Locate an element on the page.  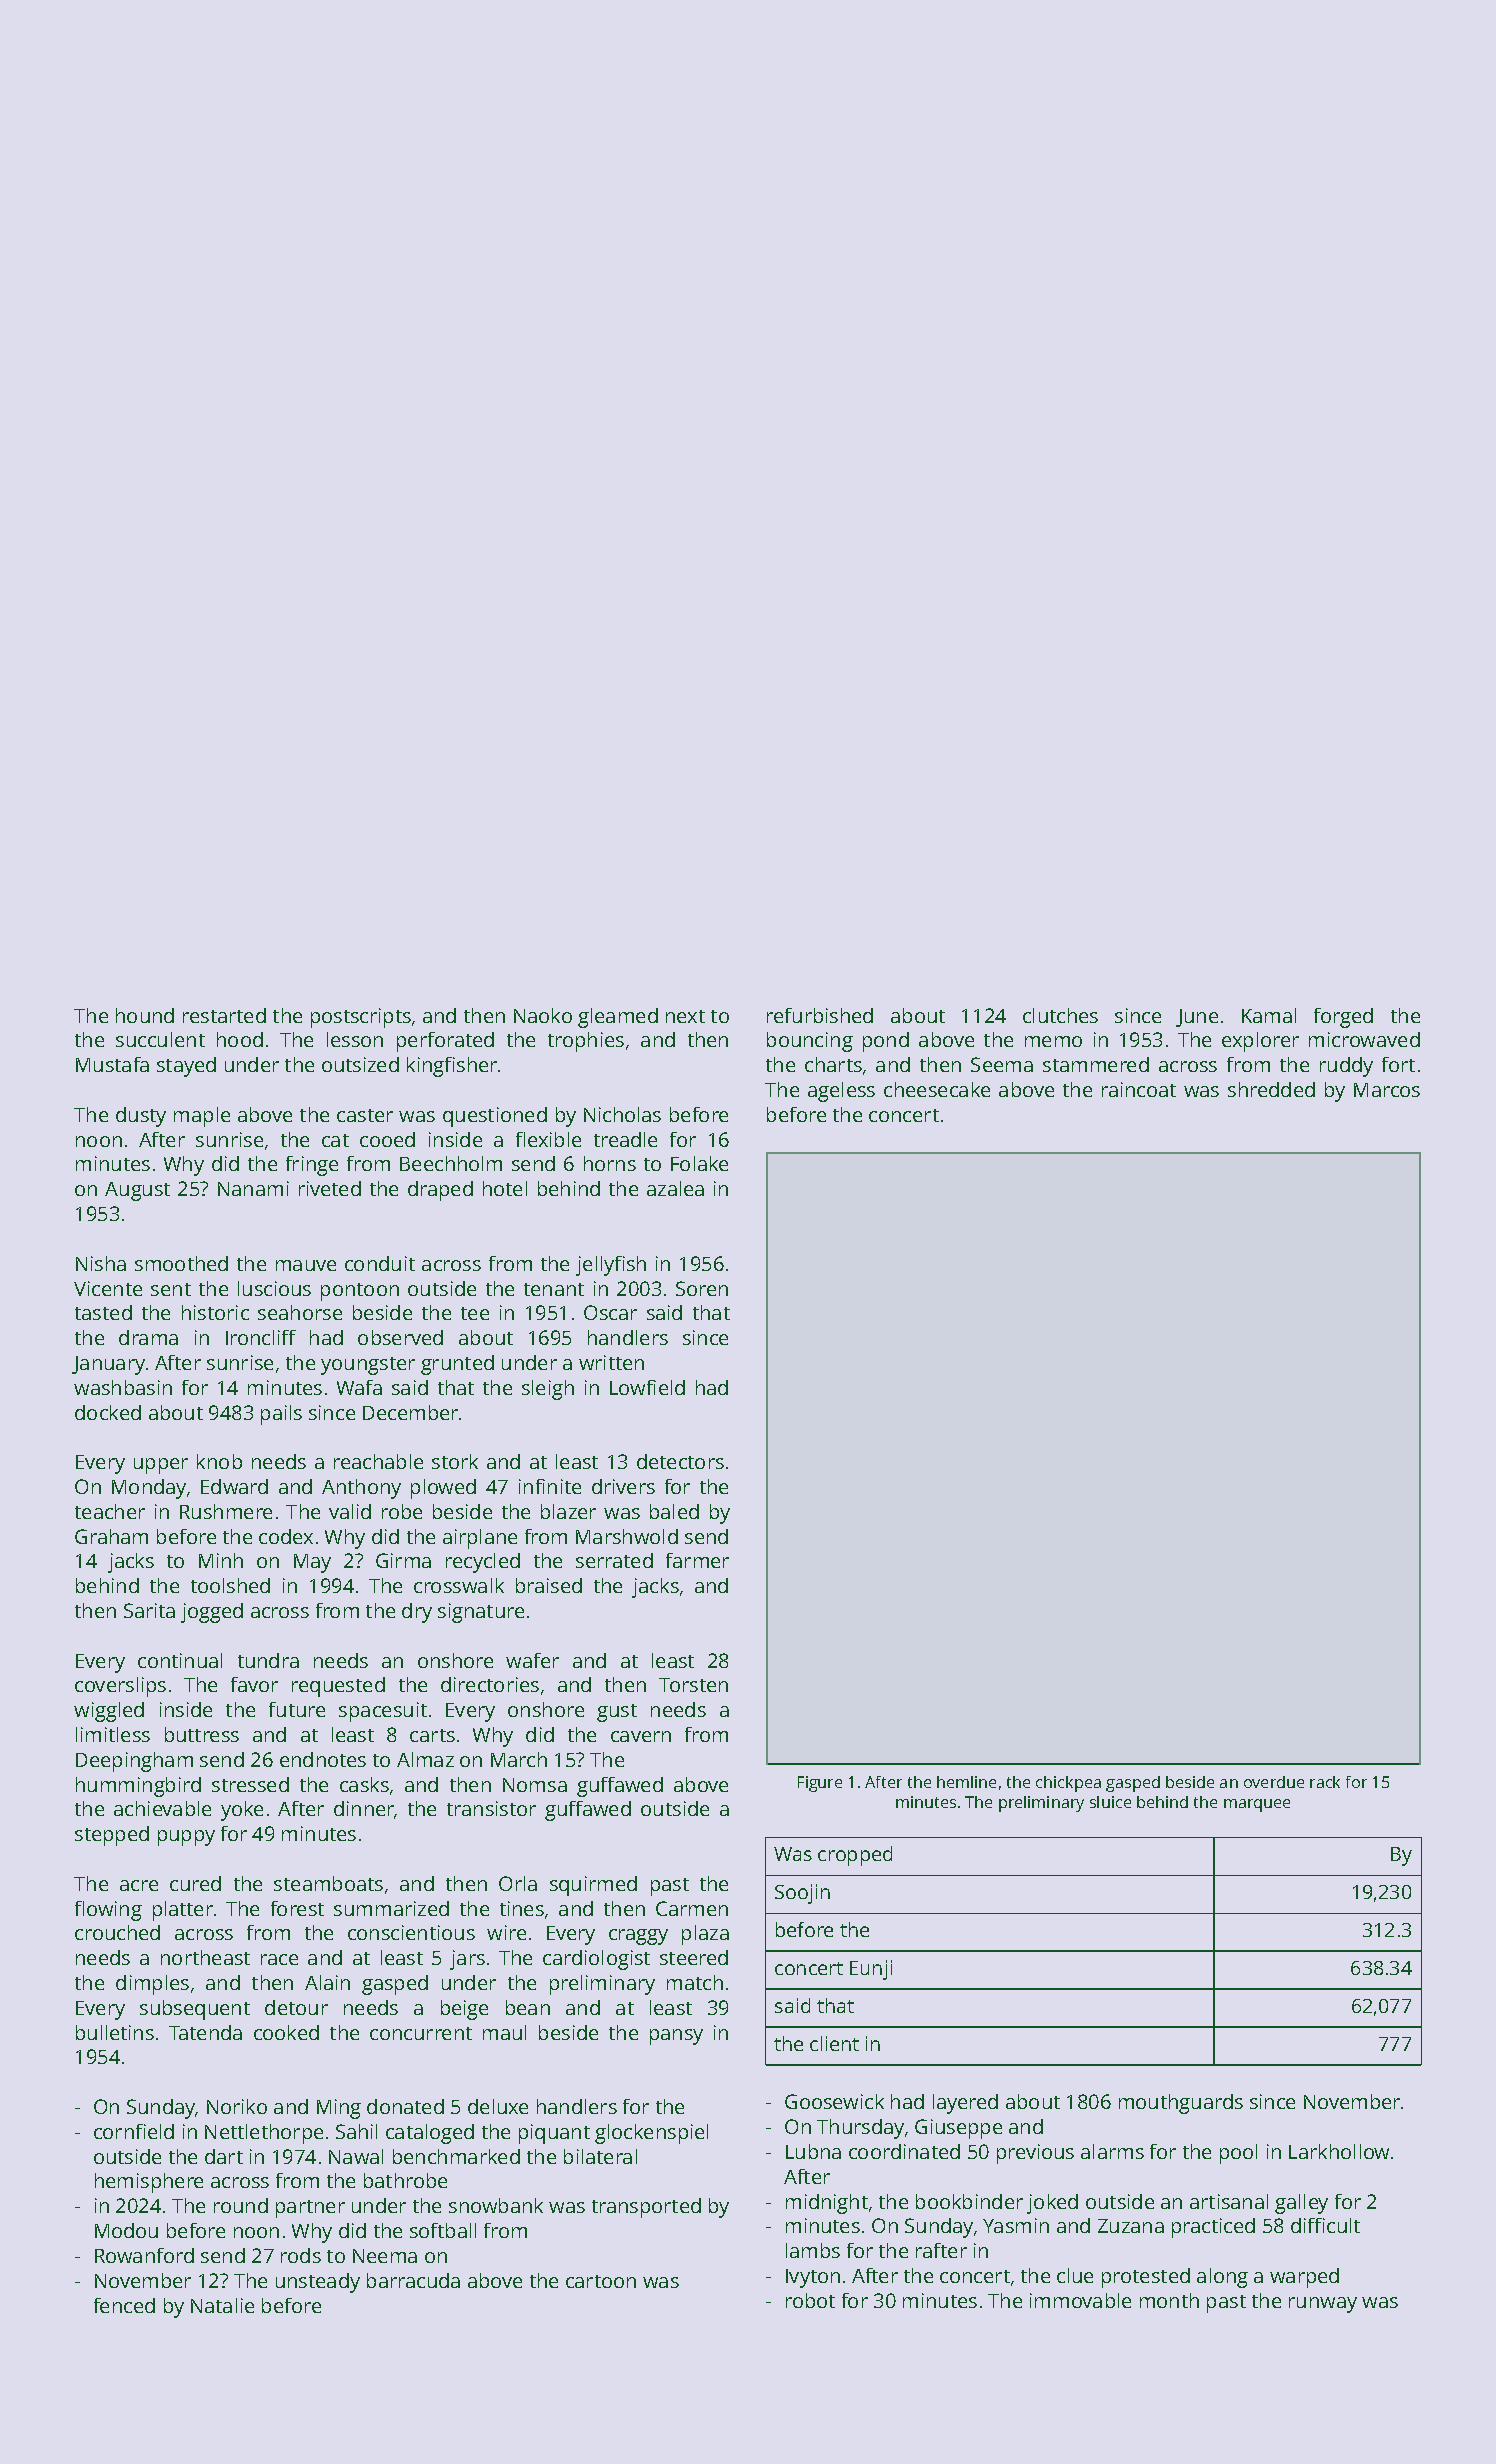
marquee is located at coordinates (1257, 1805).
